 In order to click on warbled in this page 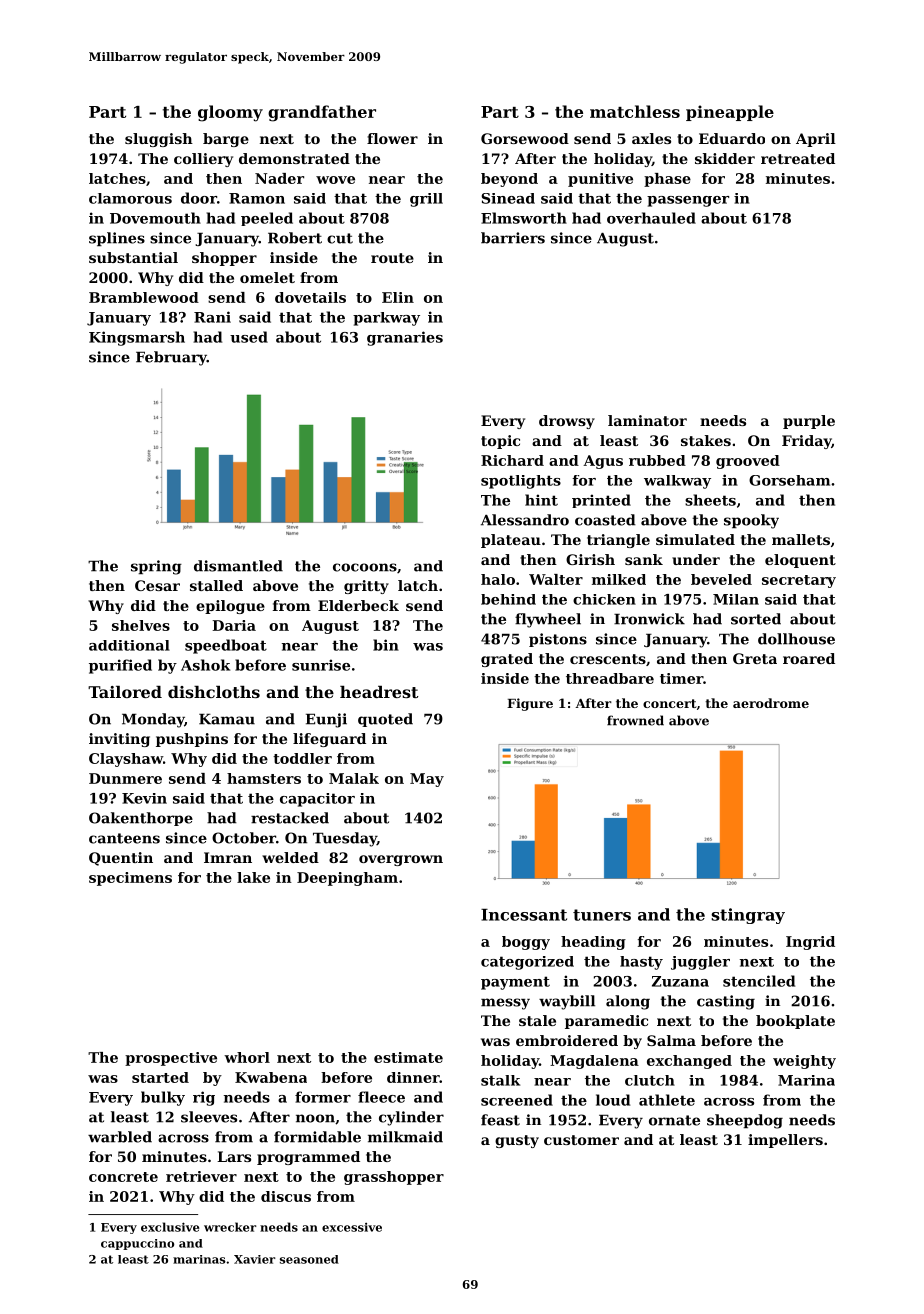, I will do `click(120, 1137)`.
